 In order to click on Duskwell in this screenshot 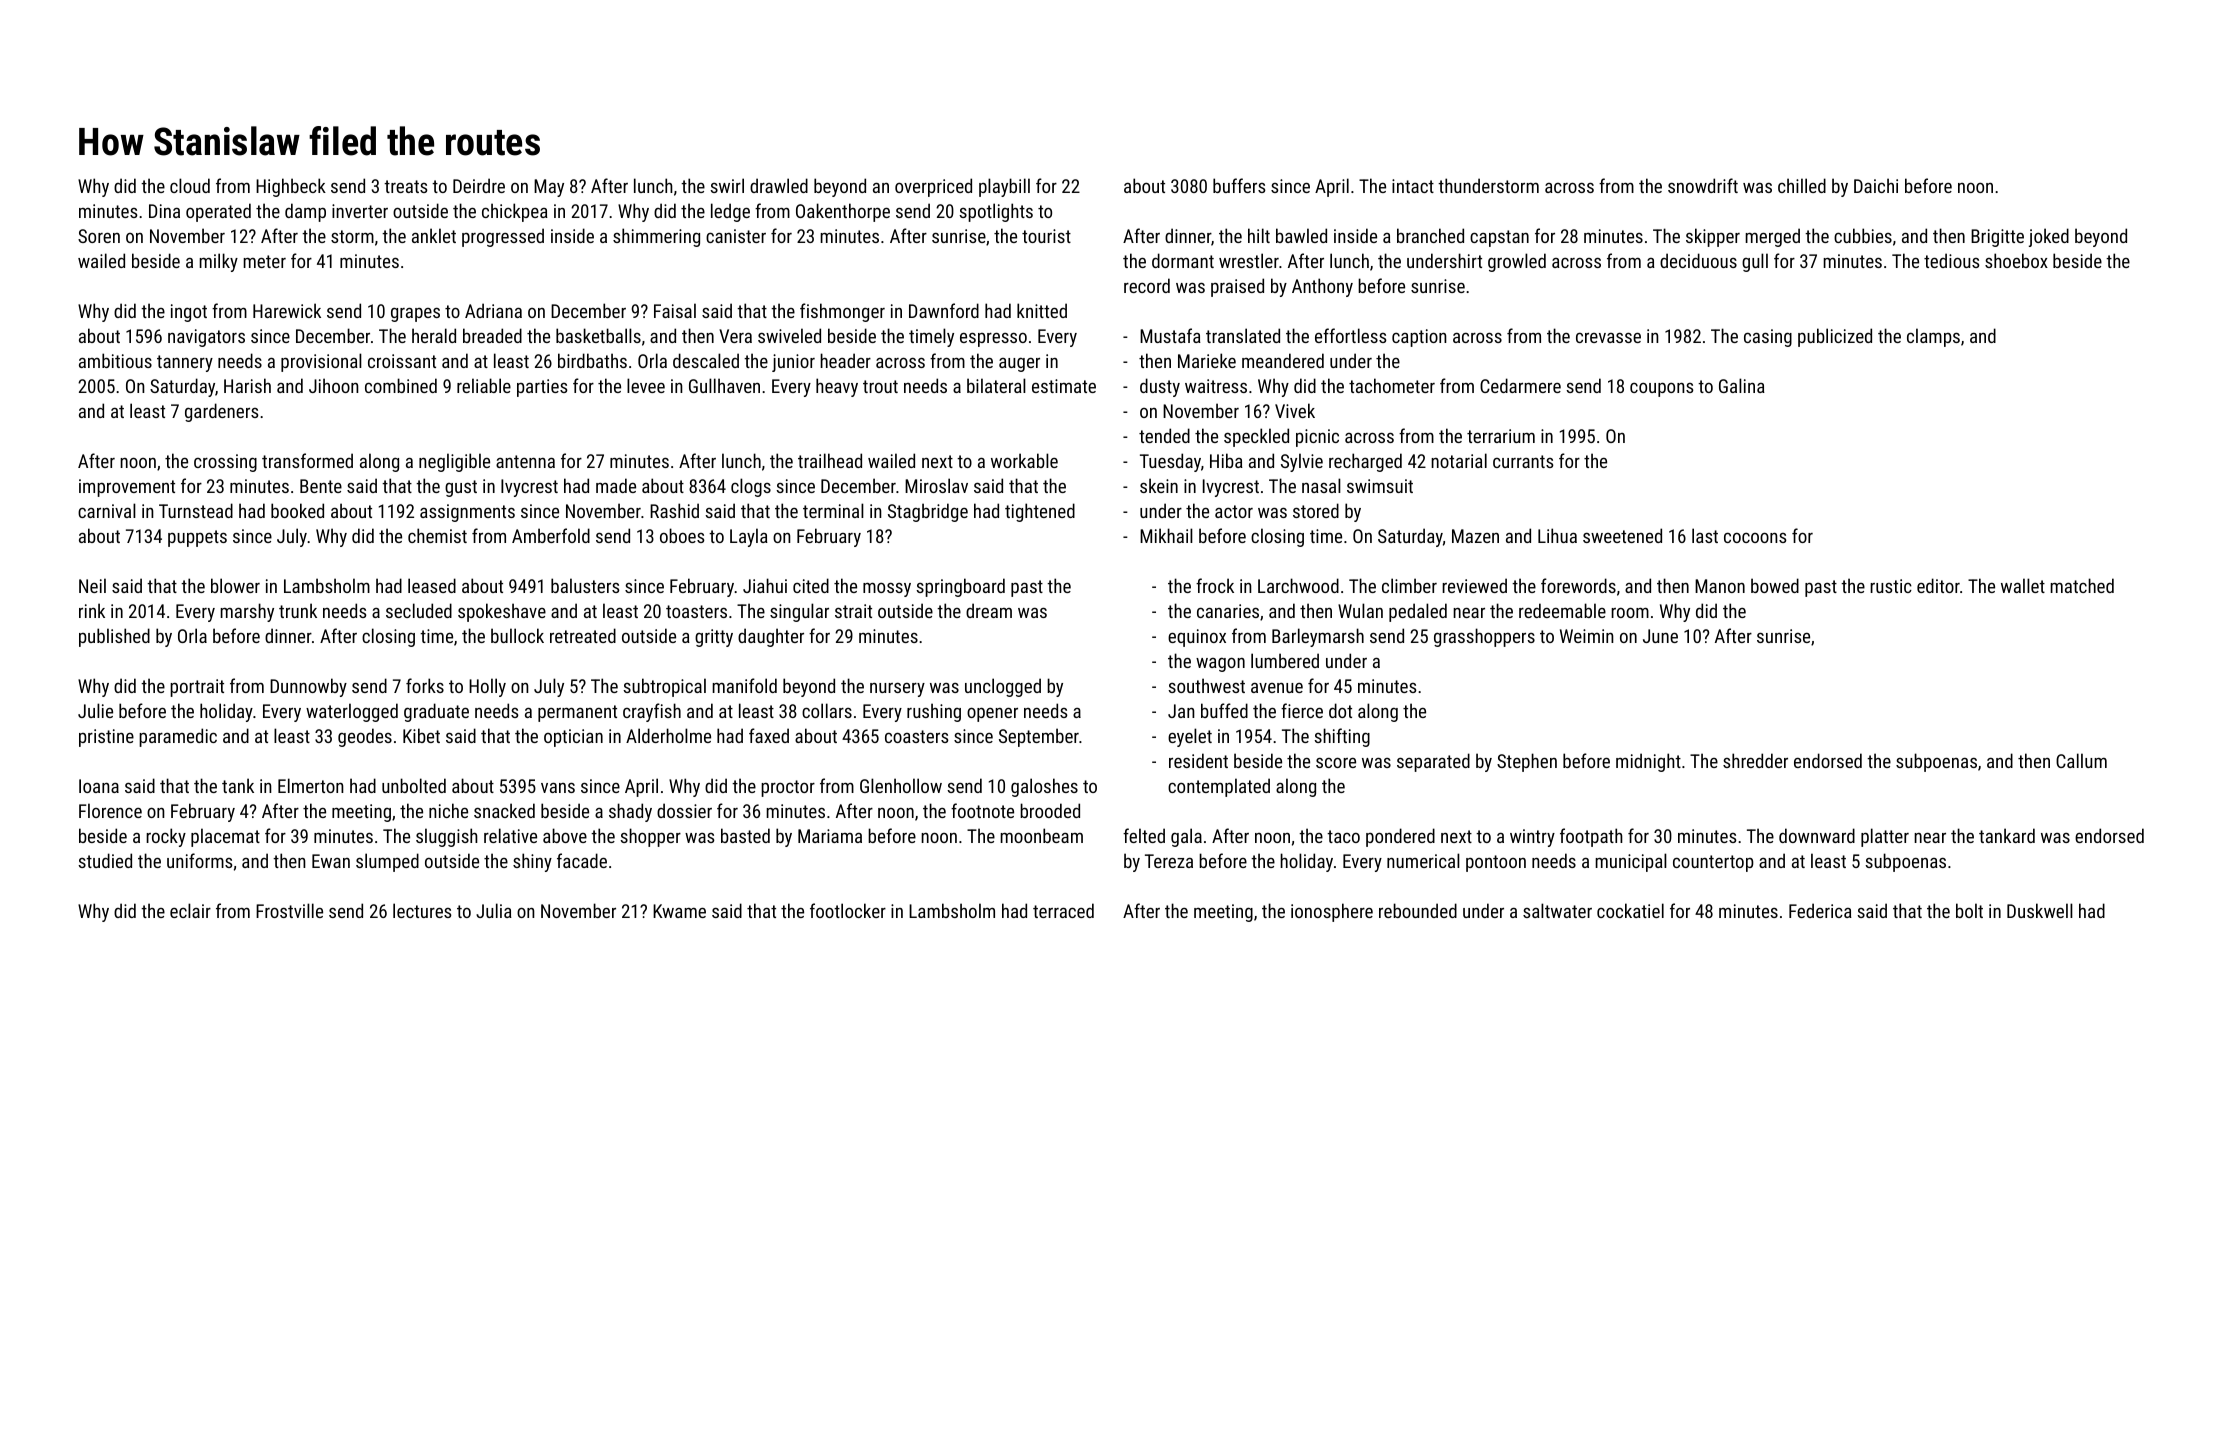, I will do `click(2040, 910)`.
